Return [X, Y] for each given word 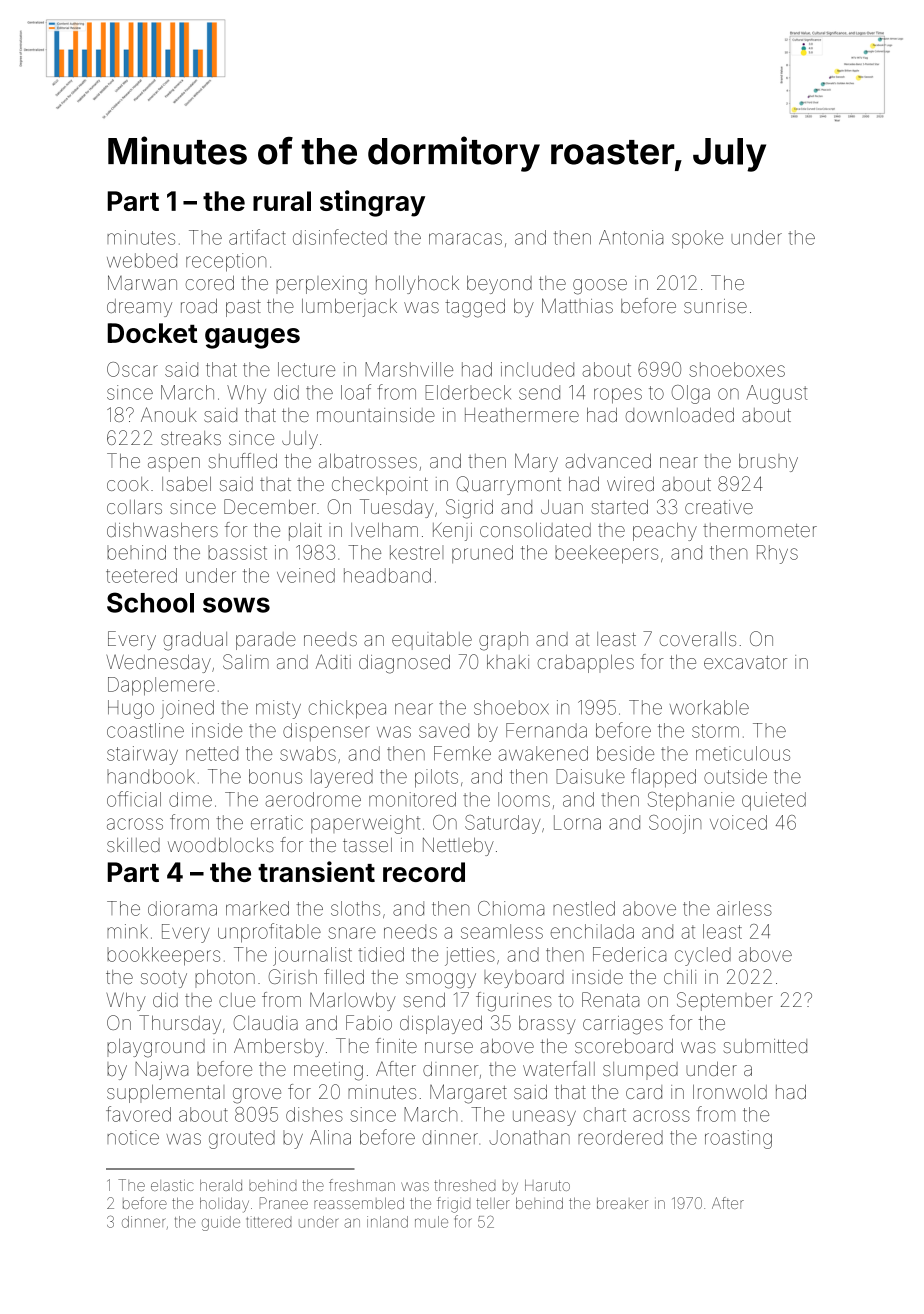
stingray [372, 203]
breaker [622, 1203]
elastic [172, 1185]
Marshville [409, 369]
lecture [306, 369]
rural [282, 201]
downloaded [680, 415]
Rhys [777, 554]
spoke [697, 239]
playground [156, 1048]
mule [431, 1222]
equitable [432, 641]
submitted [765, 1046]
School [150, 602]
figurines [514, 1002]
